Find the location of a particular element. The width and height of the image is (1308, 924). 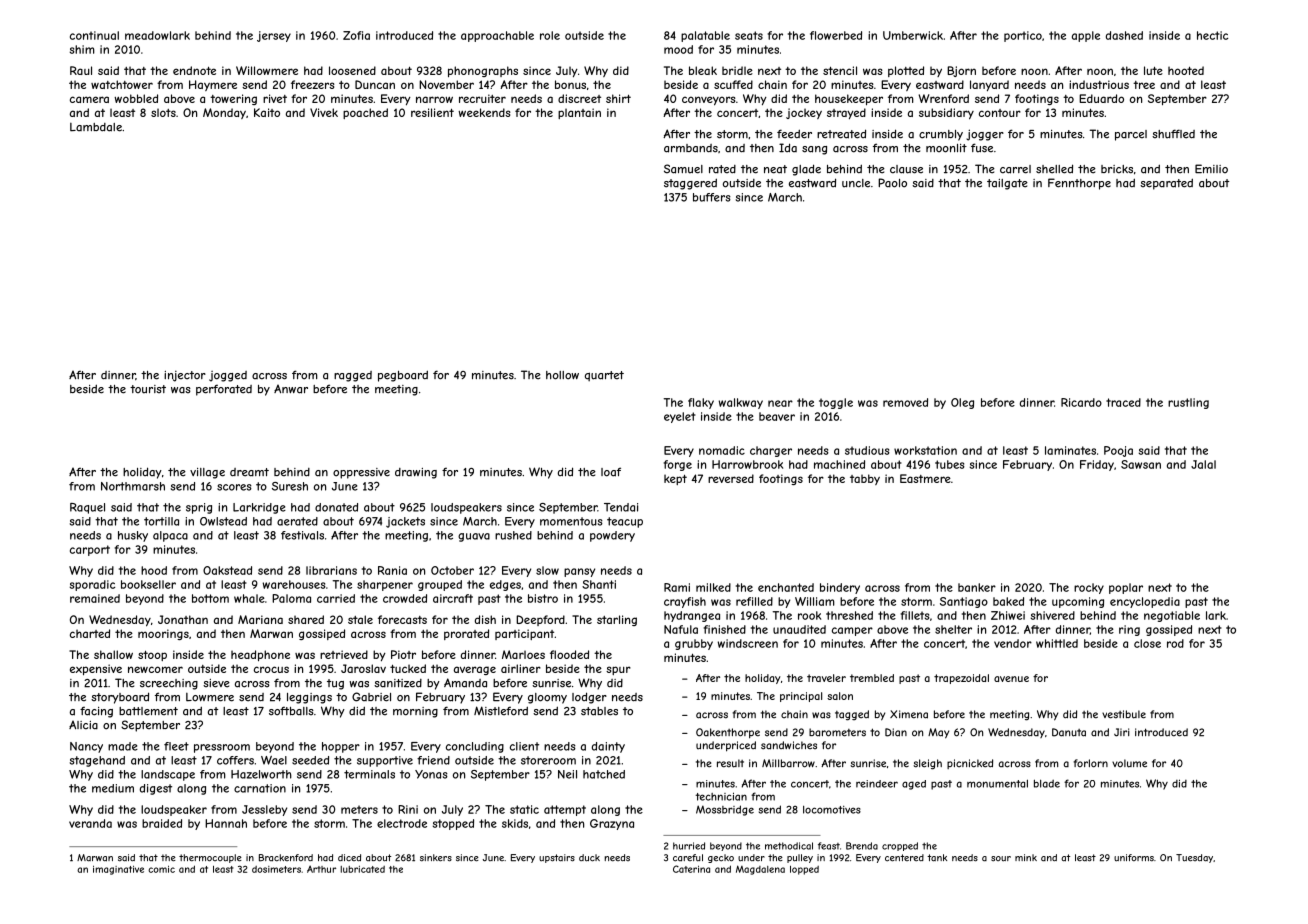

Zofia is located at coordinates (356, 35).
